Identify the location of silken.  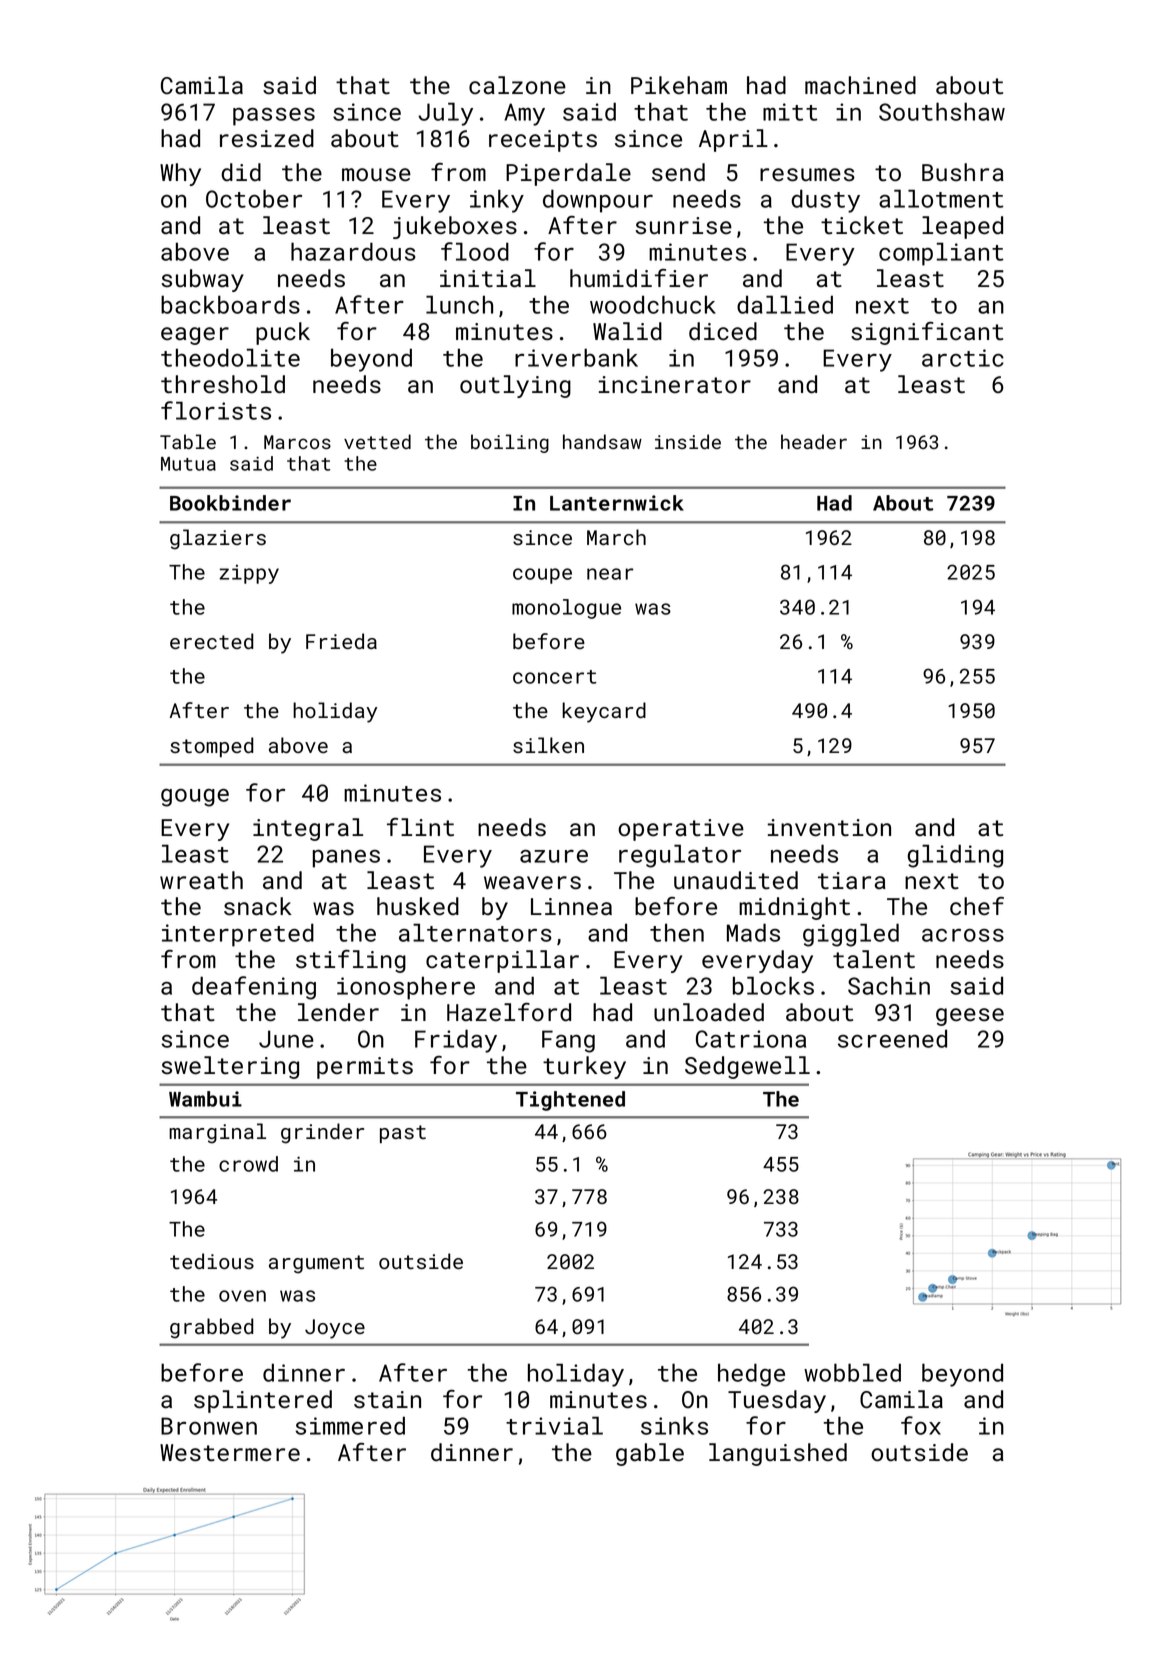
(548, 745).
